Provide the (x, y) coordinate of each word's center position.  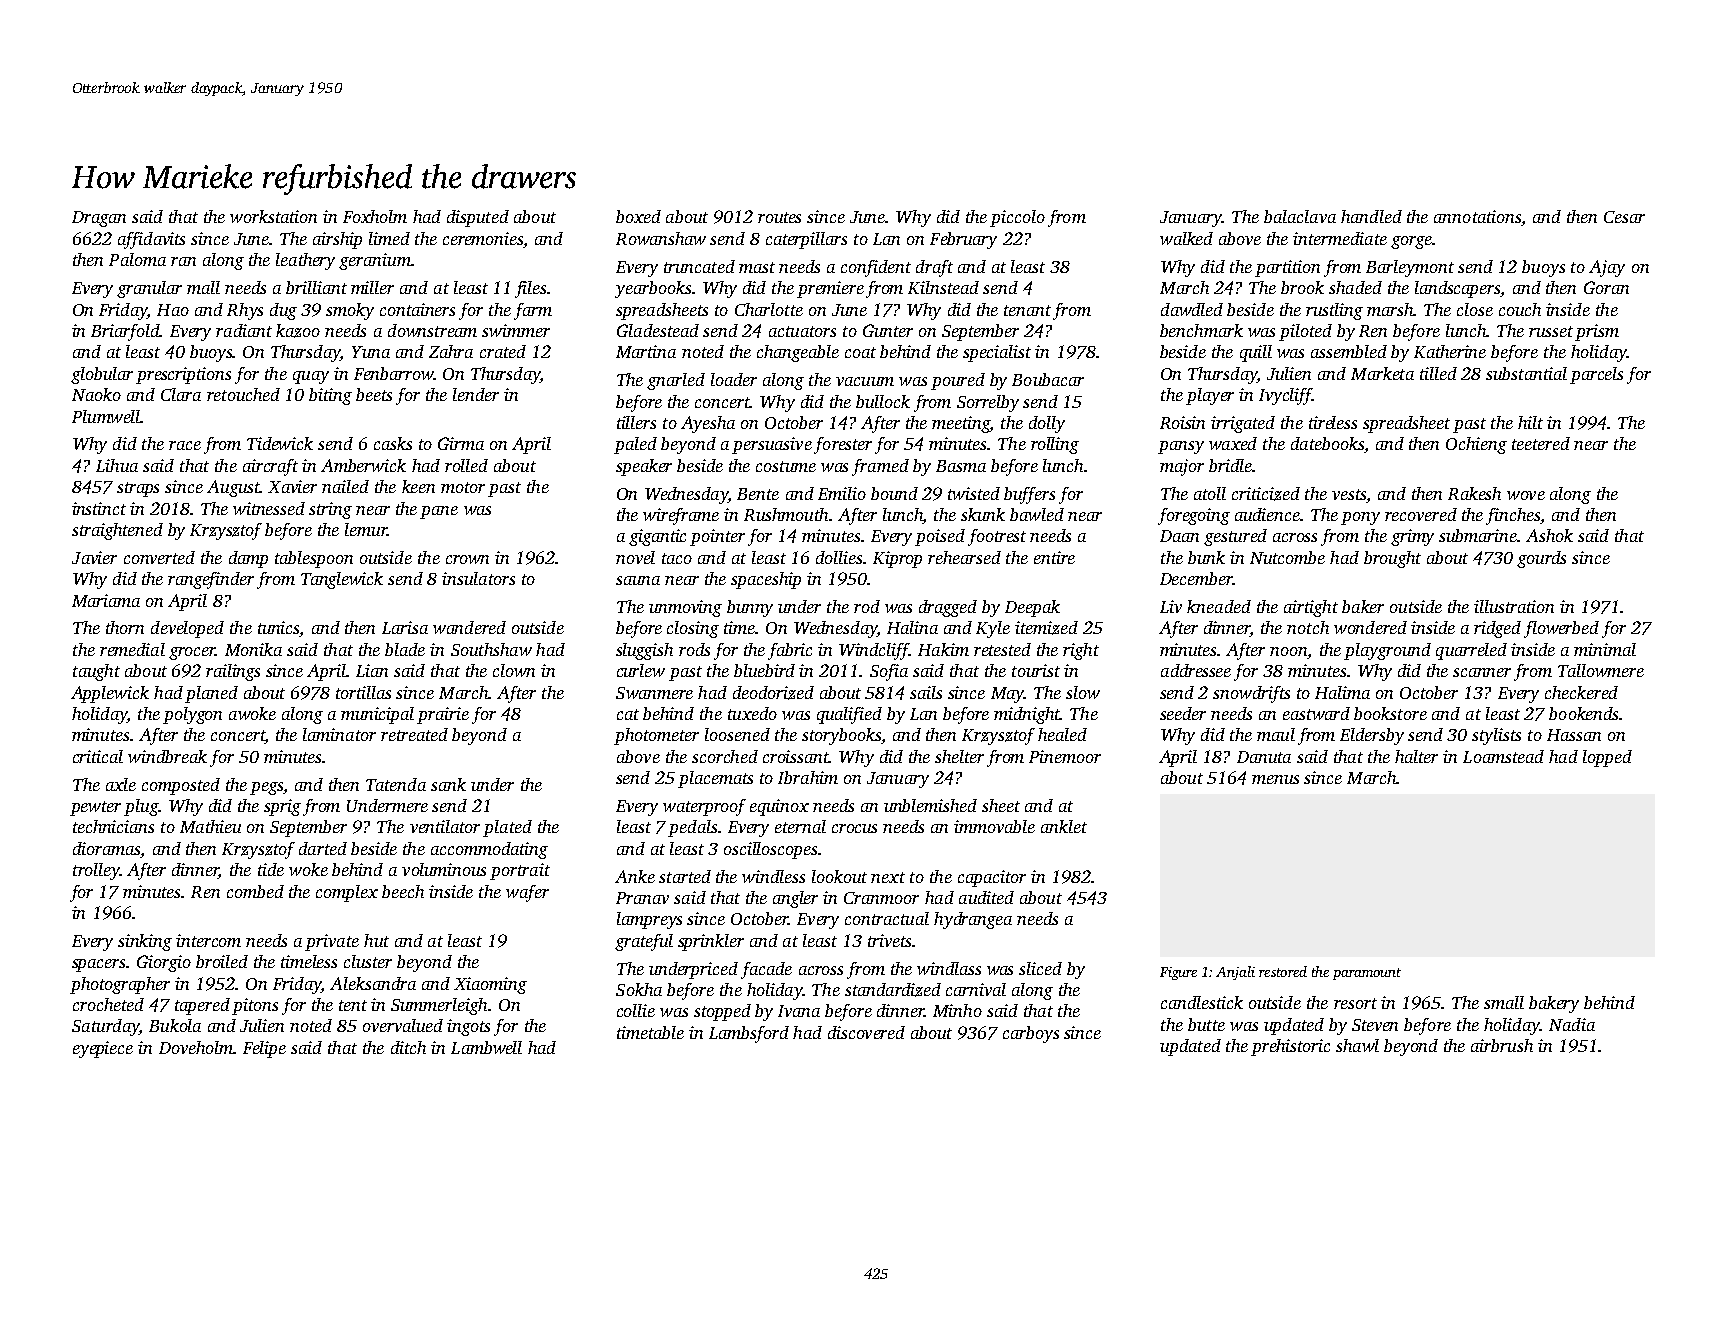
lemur (366, 529)
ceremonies (483, 238)
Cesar (1624, 217)
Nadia (1572, 1024)
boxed (638, 216)
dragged (948, 608)
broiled (222, 961)
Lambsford (749, 1034)
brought (1392, 559)
